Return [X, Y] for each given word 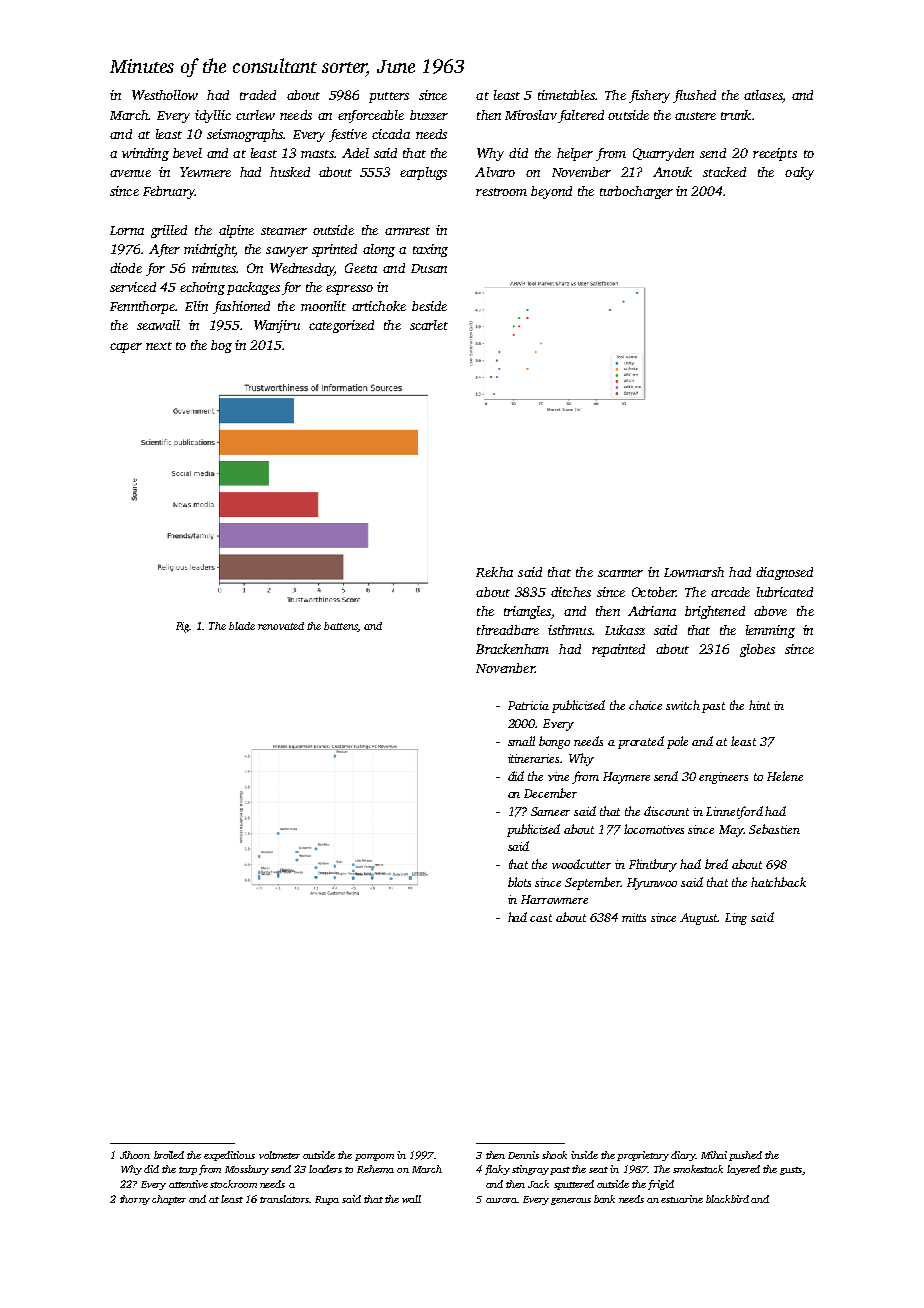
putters [389, 97]
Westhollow [165, 95]
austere [695, 116]
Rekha [494, 572]
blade [242, 626]
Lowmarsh [694, 572]
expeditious [229, 1156]
